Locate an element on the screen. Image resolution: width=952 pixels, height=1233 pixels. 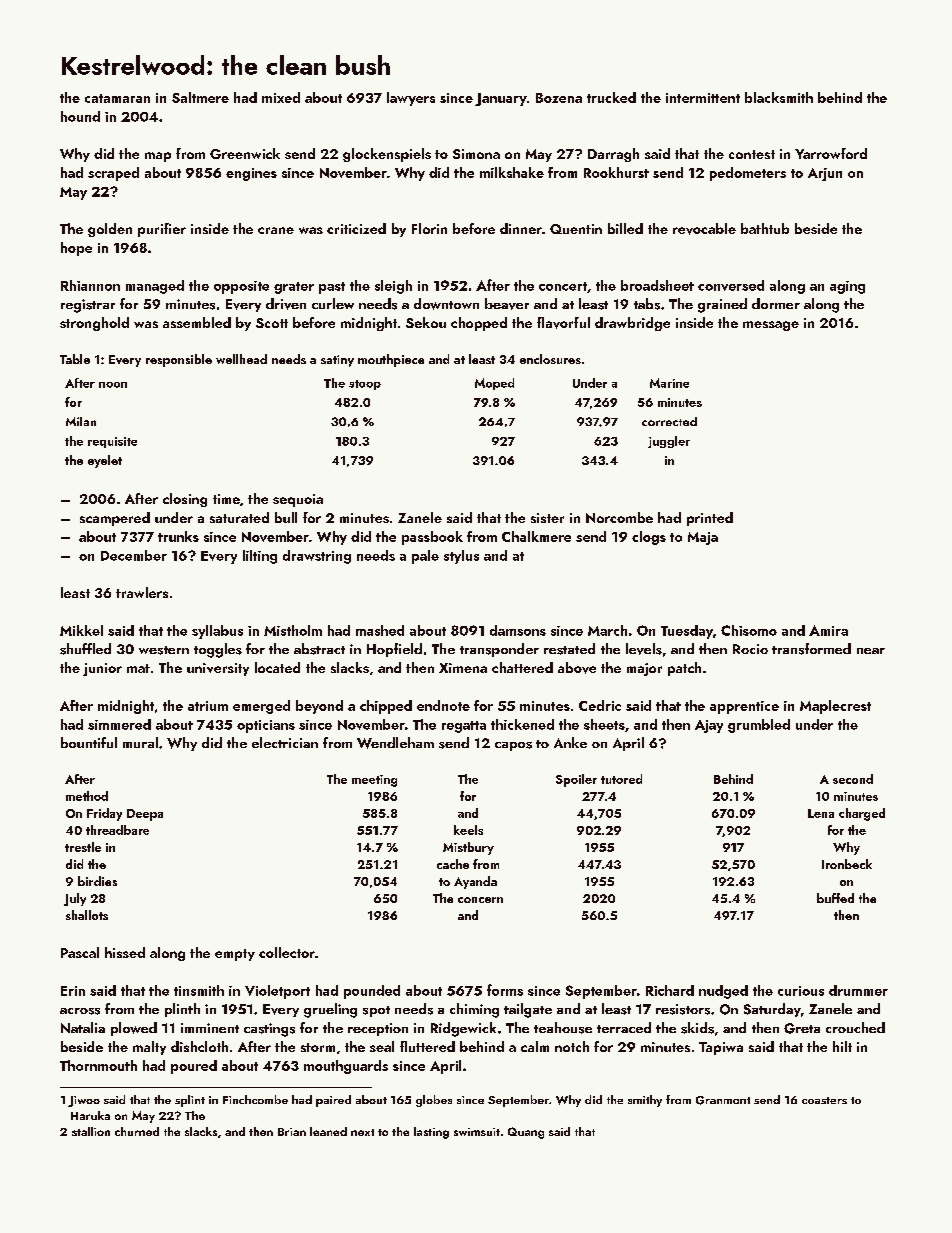
Spoiler is located at coordinates (576, 780).
